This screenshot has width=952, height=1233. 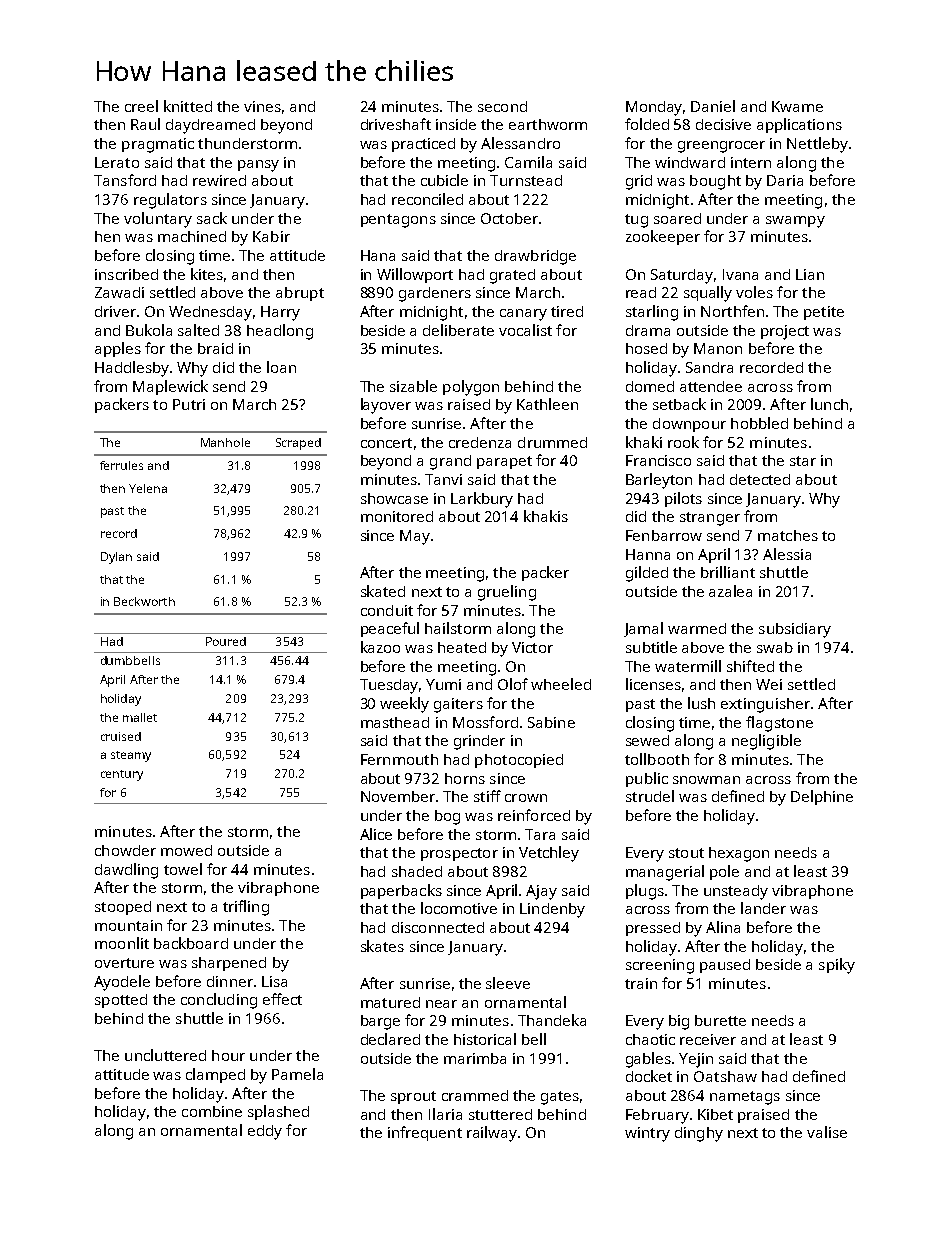 What do you see at coordinates (763, 908) in the screenshot?
I see `lander` at bounding box center [763, 908].
